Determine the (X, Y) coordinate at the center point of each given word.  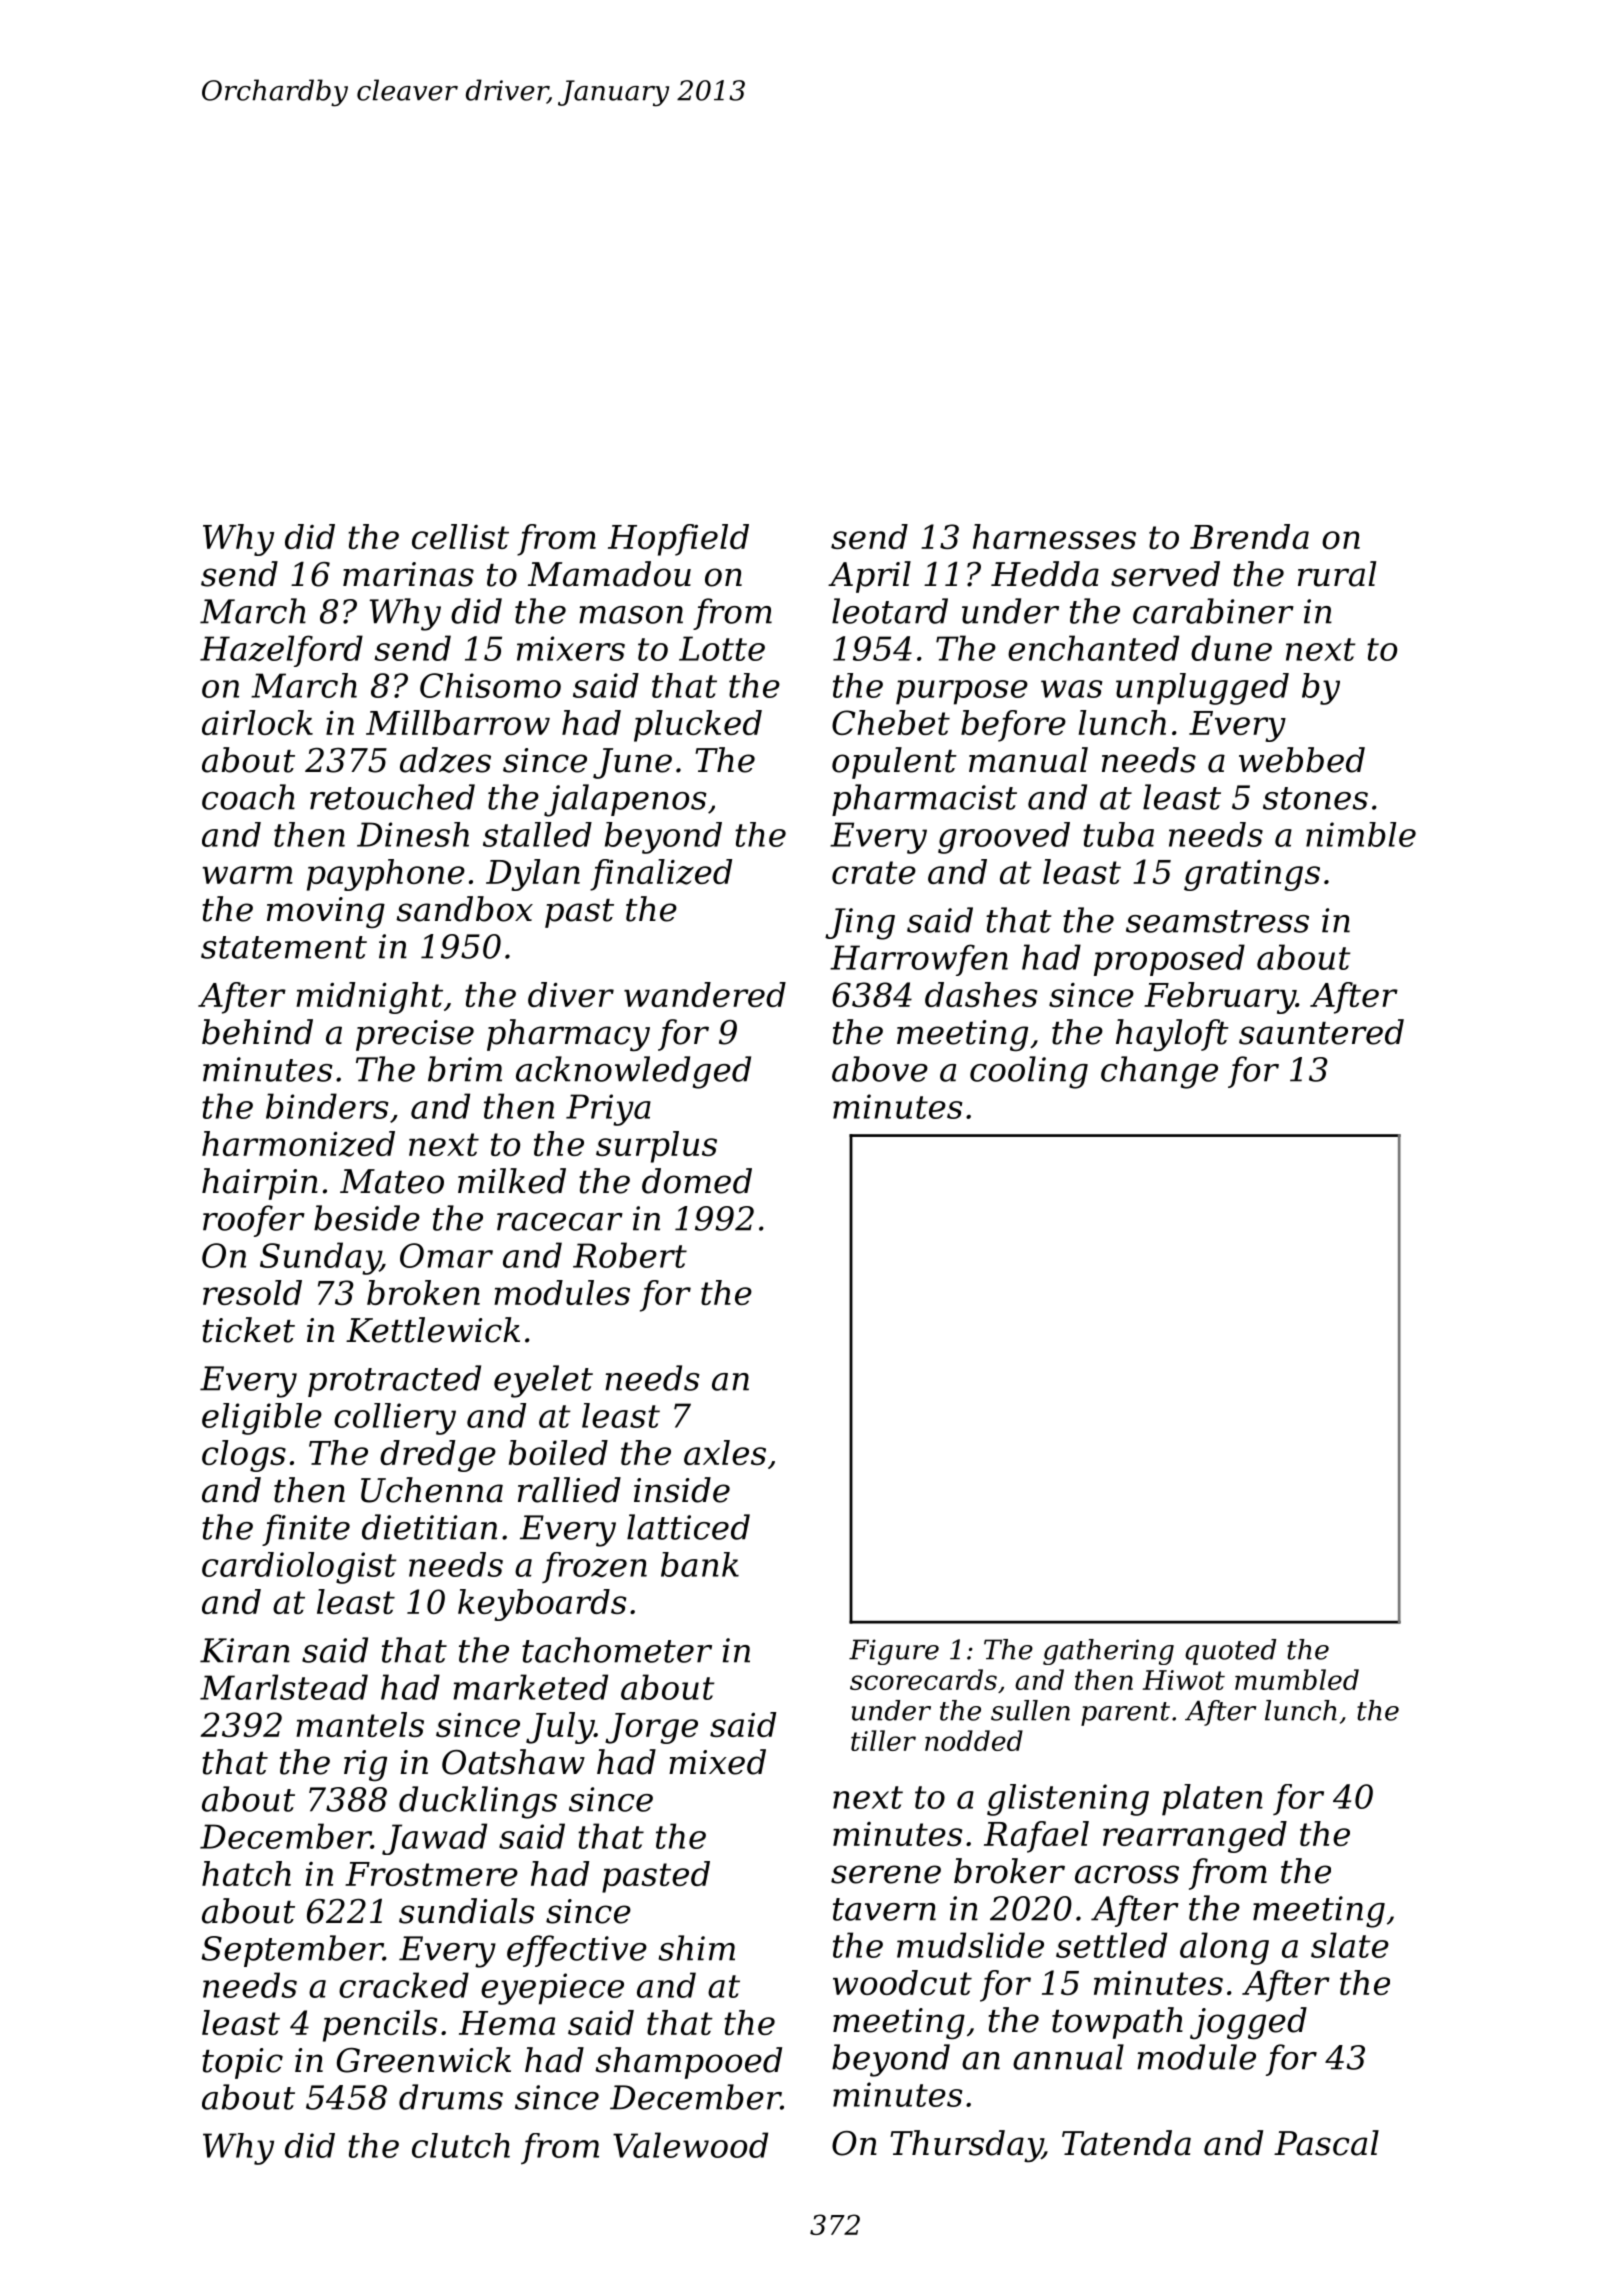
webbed (1302, 760)
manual (1028, 760)
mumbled (1297, 1679)
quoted (1230, 1652)
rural (1337, 574)
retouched (392, 797)
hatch (246, 1873)
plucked (698, 726)
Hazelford (281, 651)
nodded (974, 1740)
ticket (248, 1330)
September (292, 1951)
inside (682, 1490)
